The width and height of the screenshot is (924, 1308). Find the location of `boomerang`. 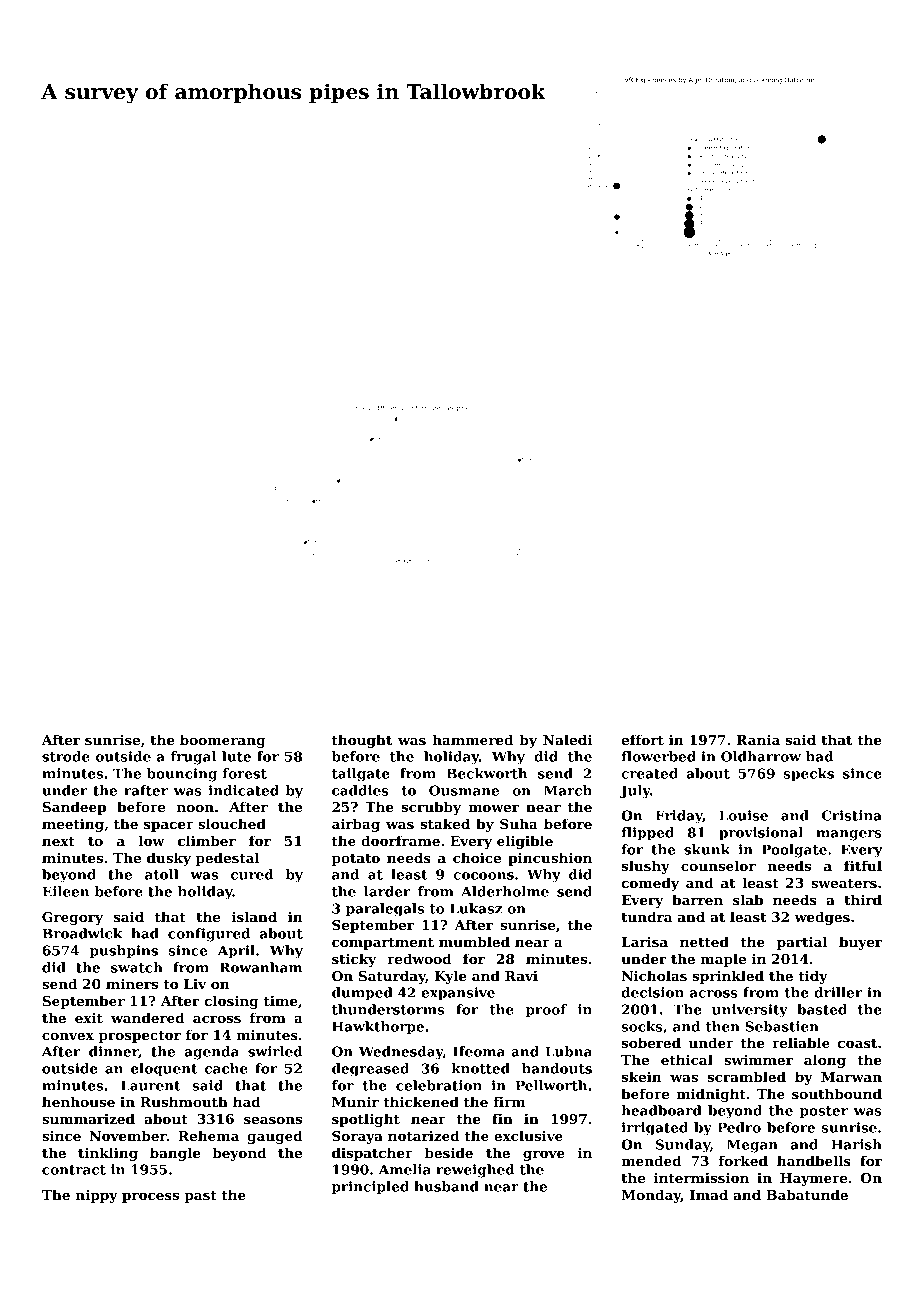

boomerang is located at coordinates (222, 741).
